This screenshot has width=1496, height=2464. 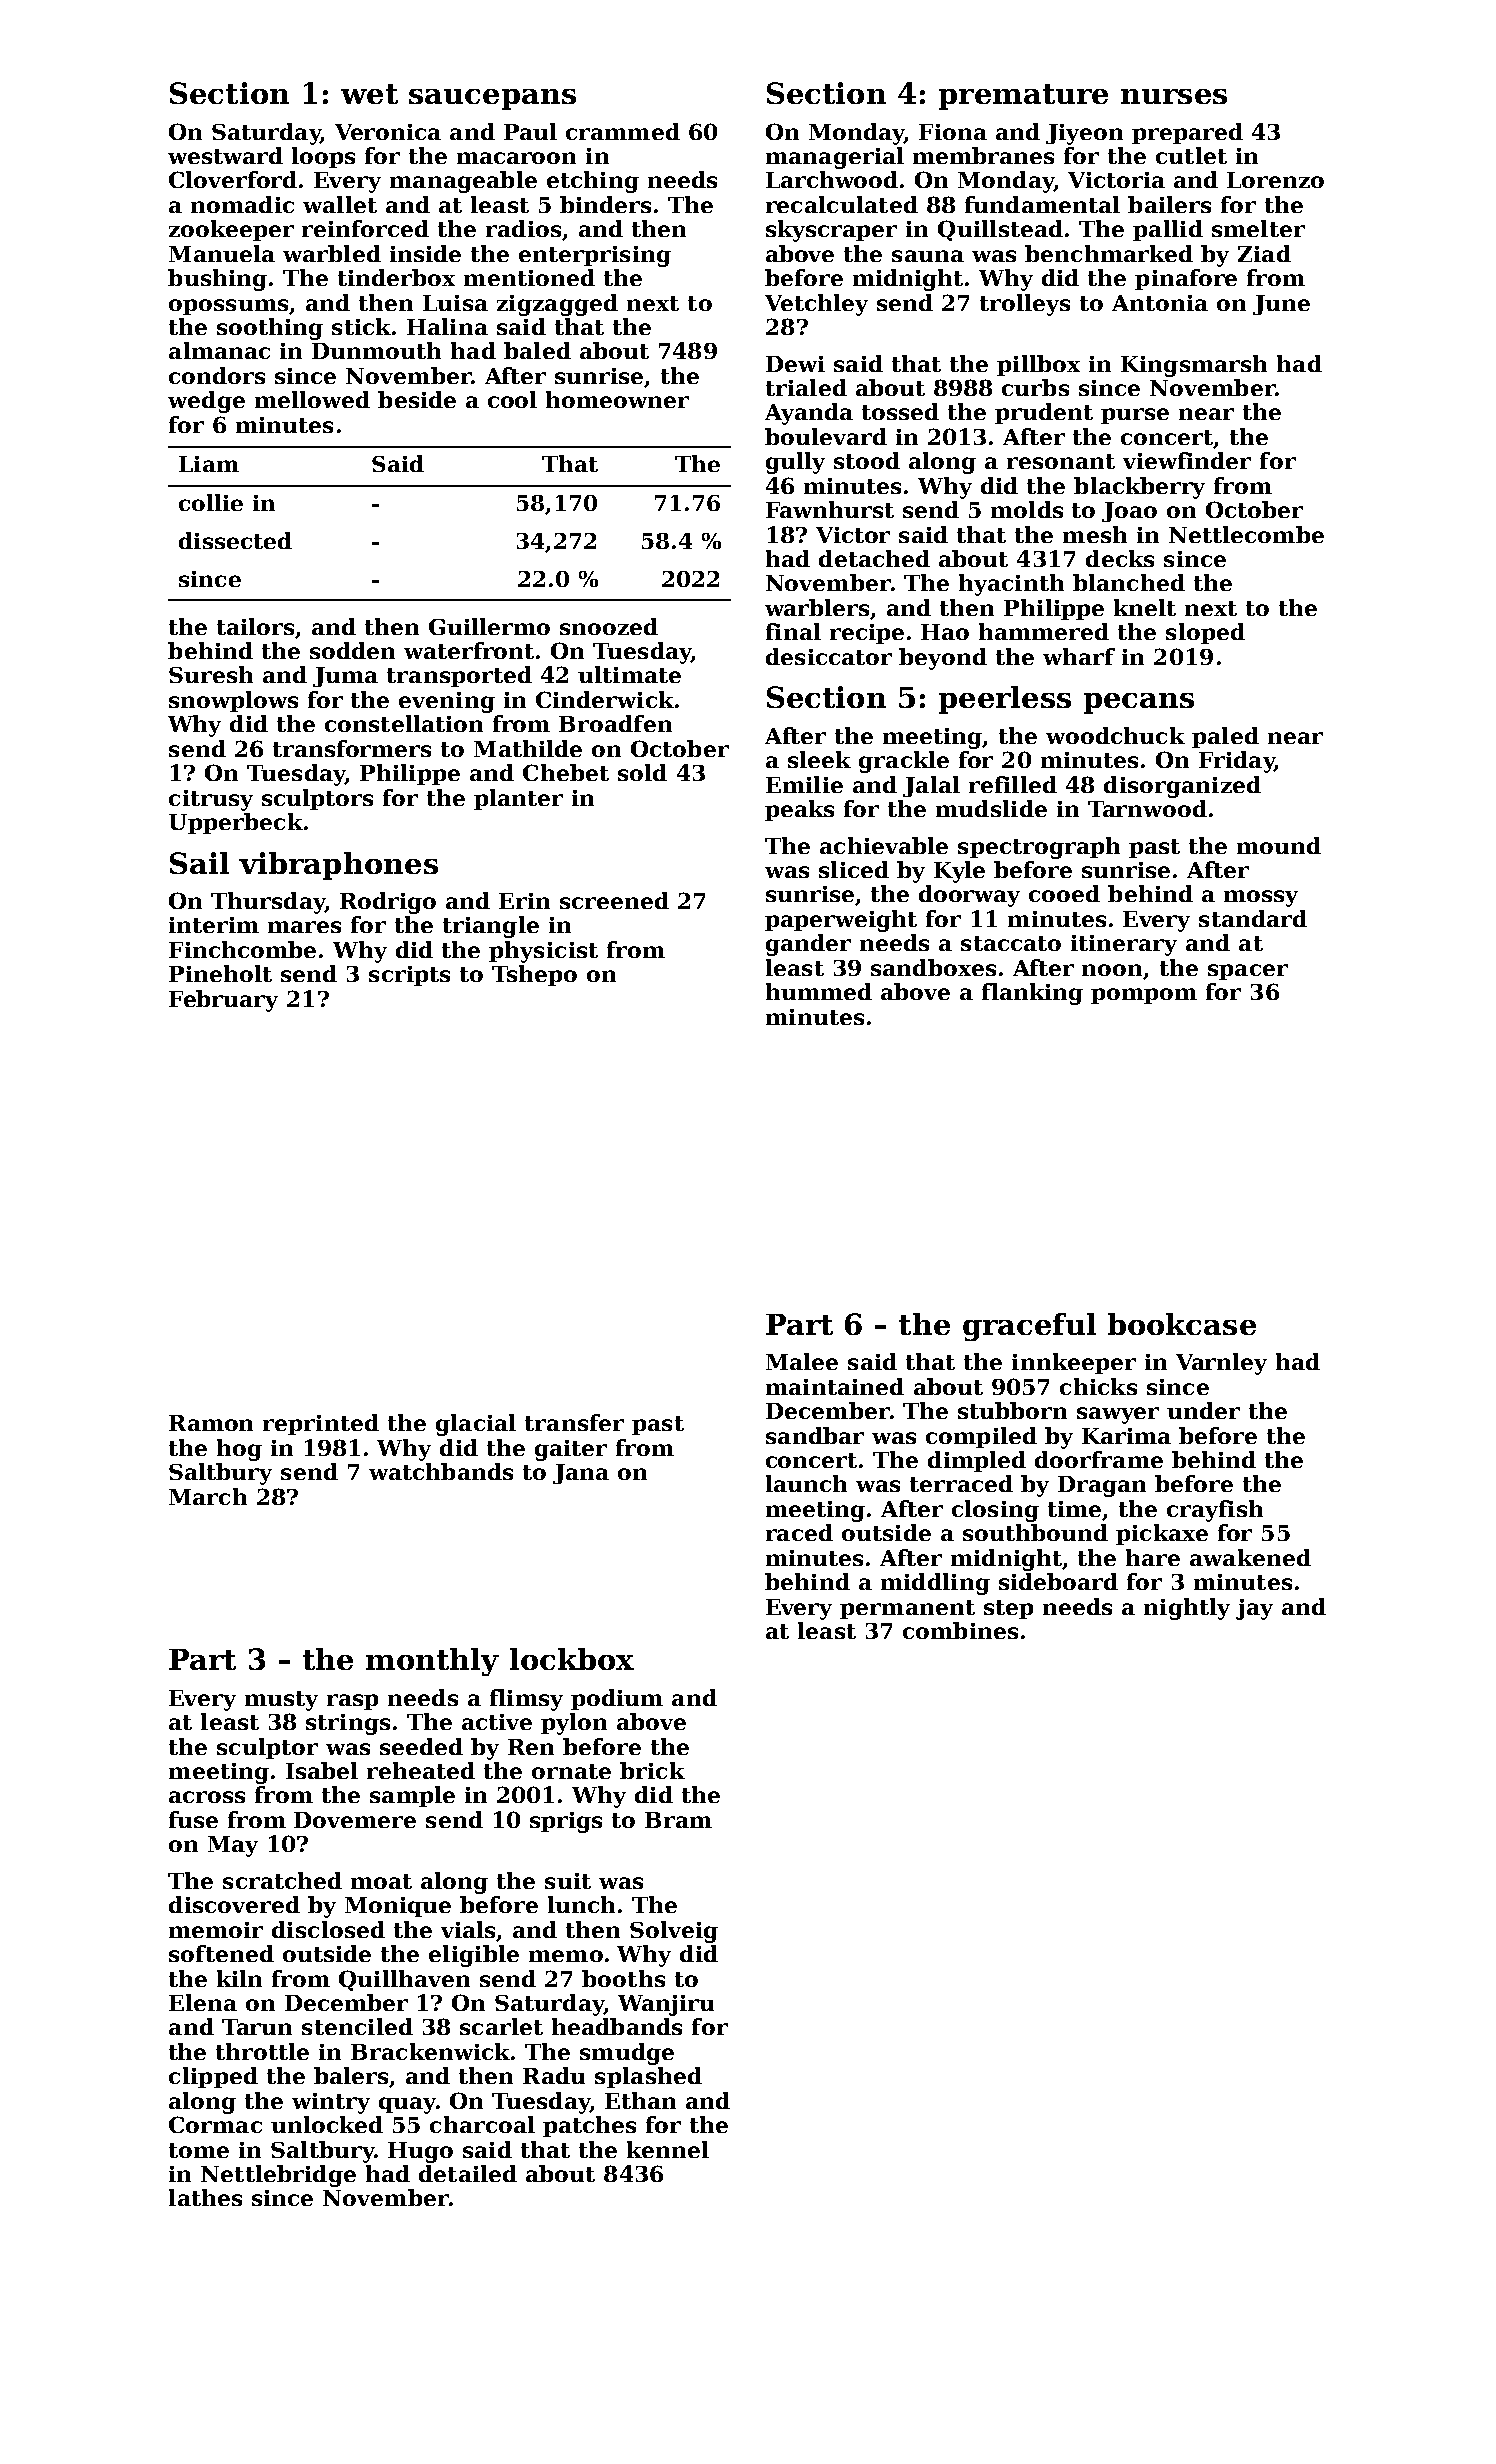 I want to click on saucepans, so click(x=492, y=99).
